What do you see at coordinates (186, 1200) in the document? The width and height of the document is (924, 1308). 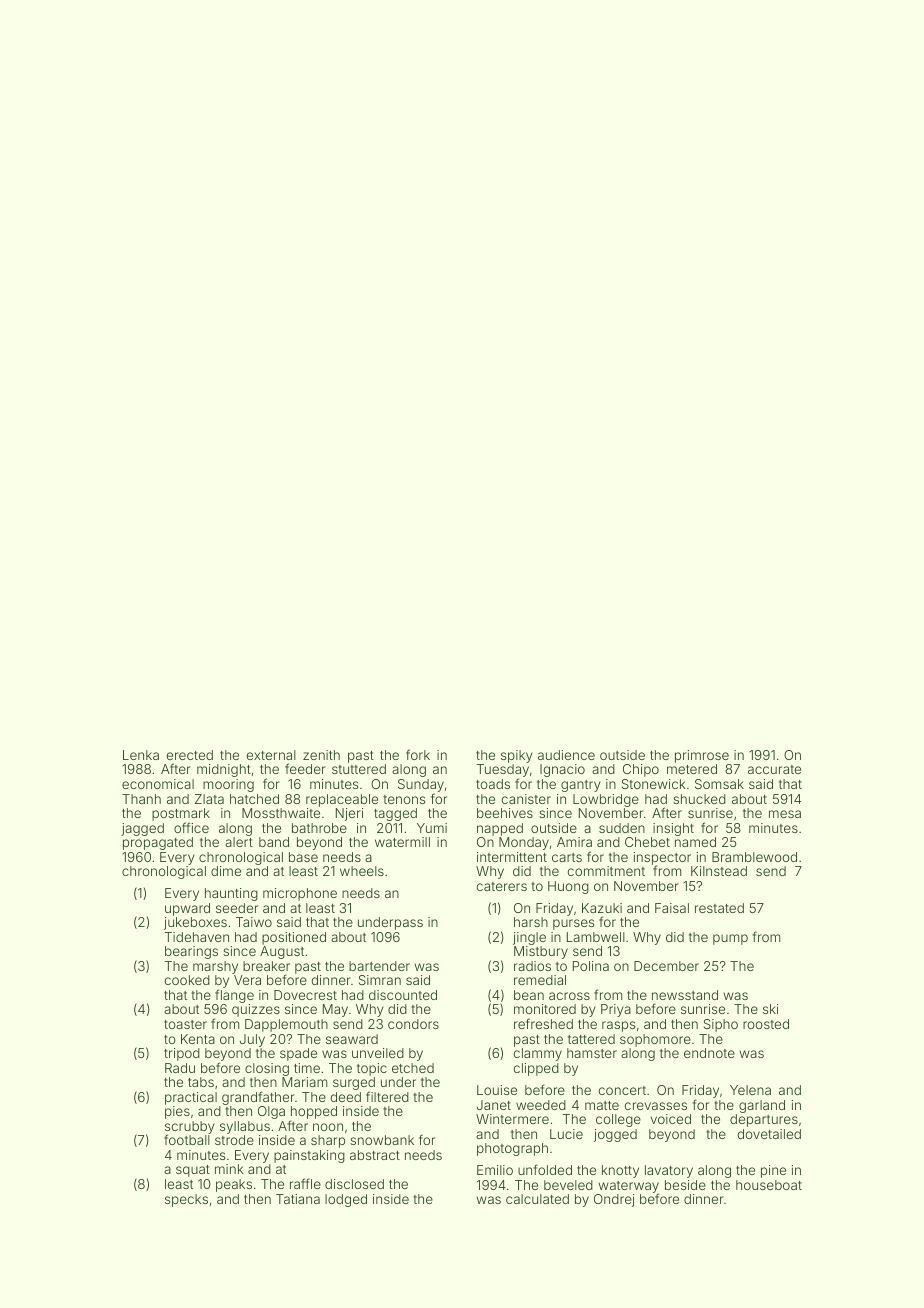 I see `specks` at bounding box center [186, 1200].
